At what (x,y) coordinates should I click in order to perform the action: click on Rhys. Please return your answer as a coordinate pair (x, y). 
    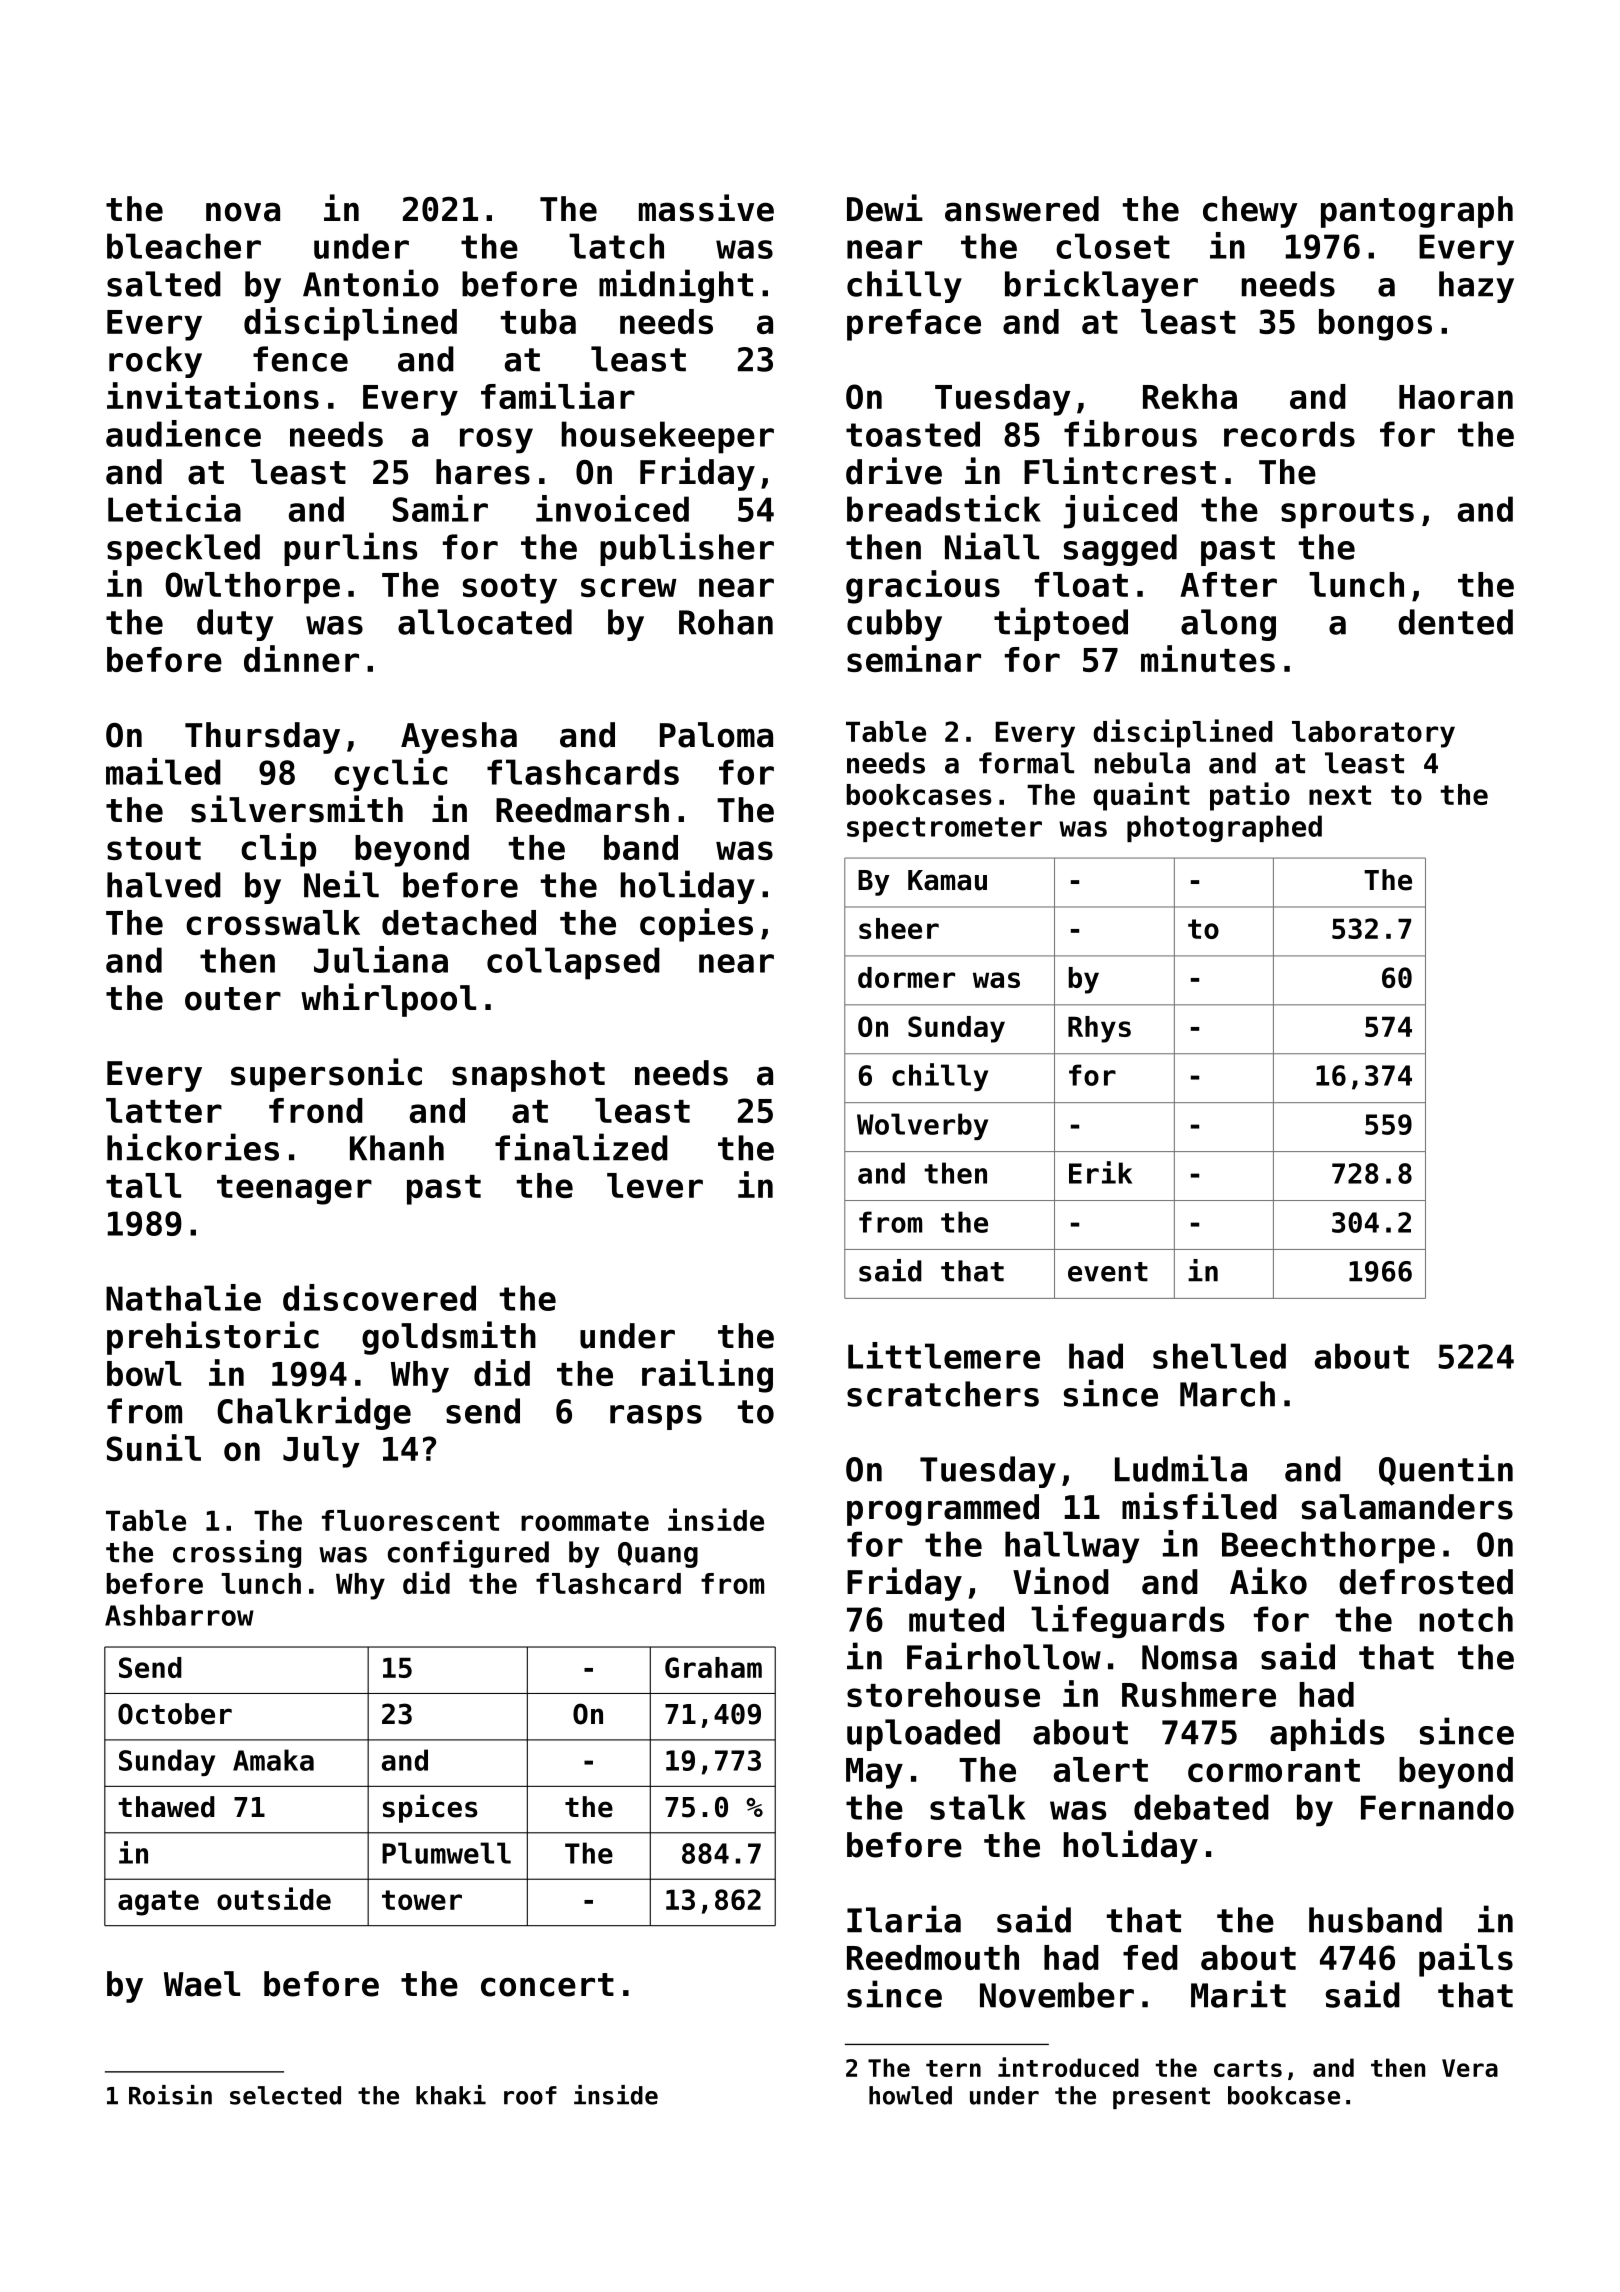
    Looking at the image, I should click on (1099, 1029).
